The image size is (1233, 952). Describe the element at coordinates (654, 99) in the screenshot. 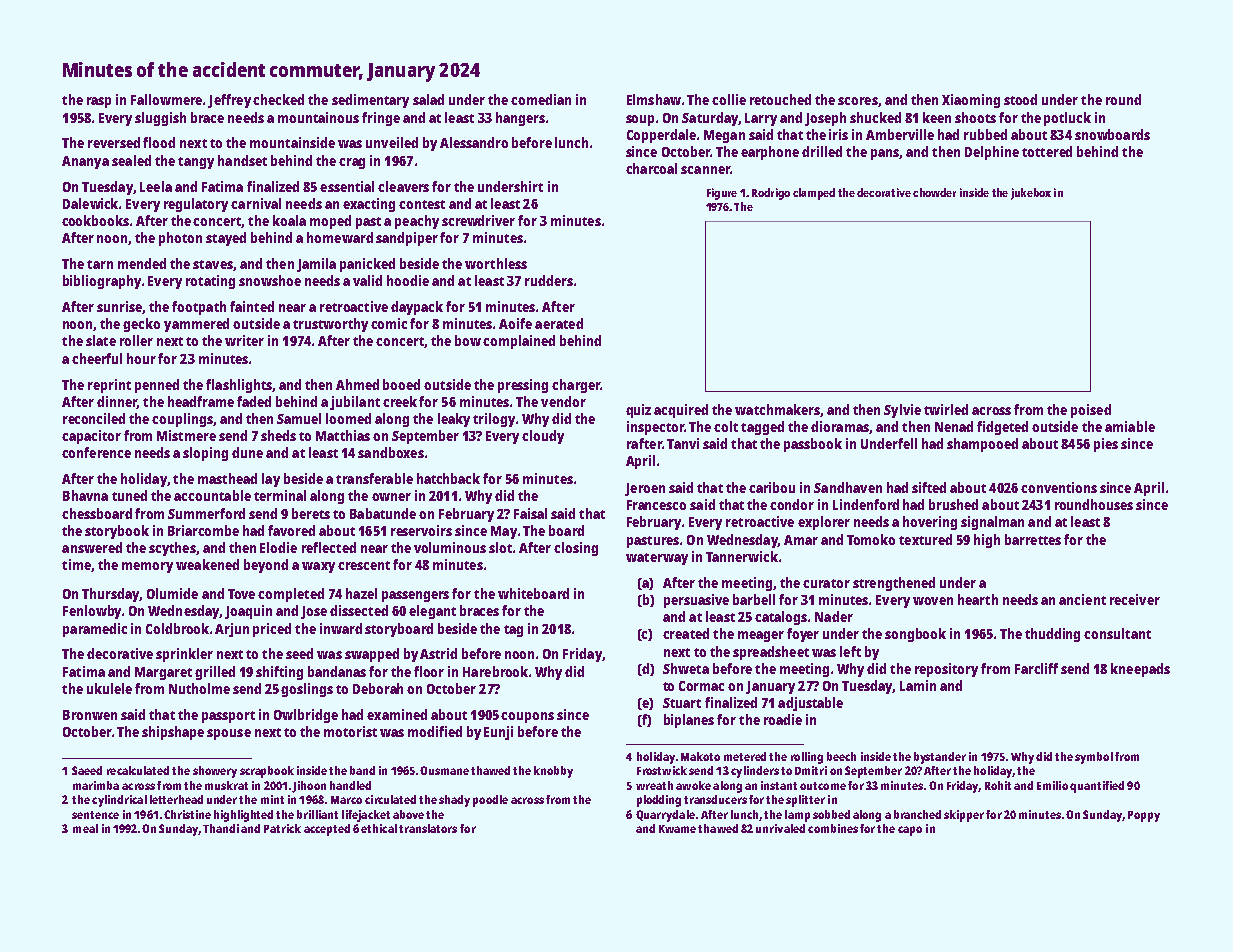

I see `Elmshaw` at that location.
